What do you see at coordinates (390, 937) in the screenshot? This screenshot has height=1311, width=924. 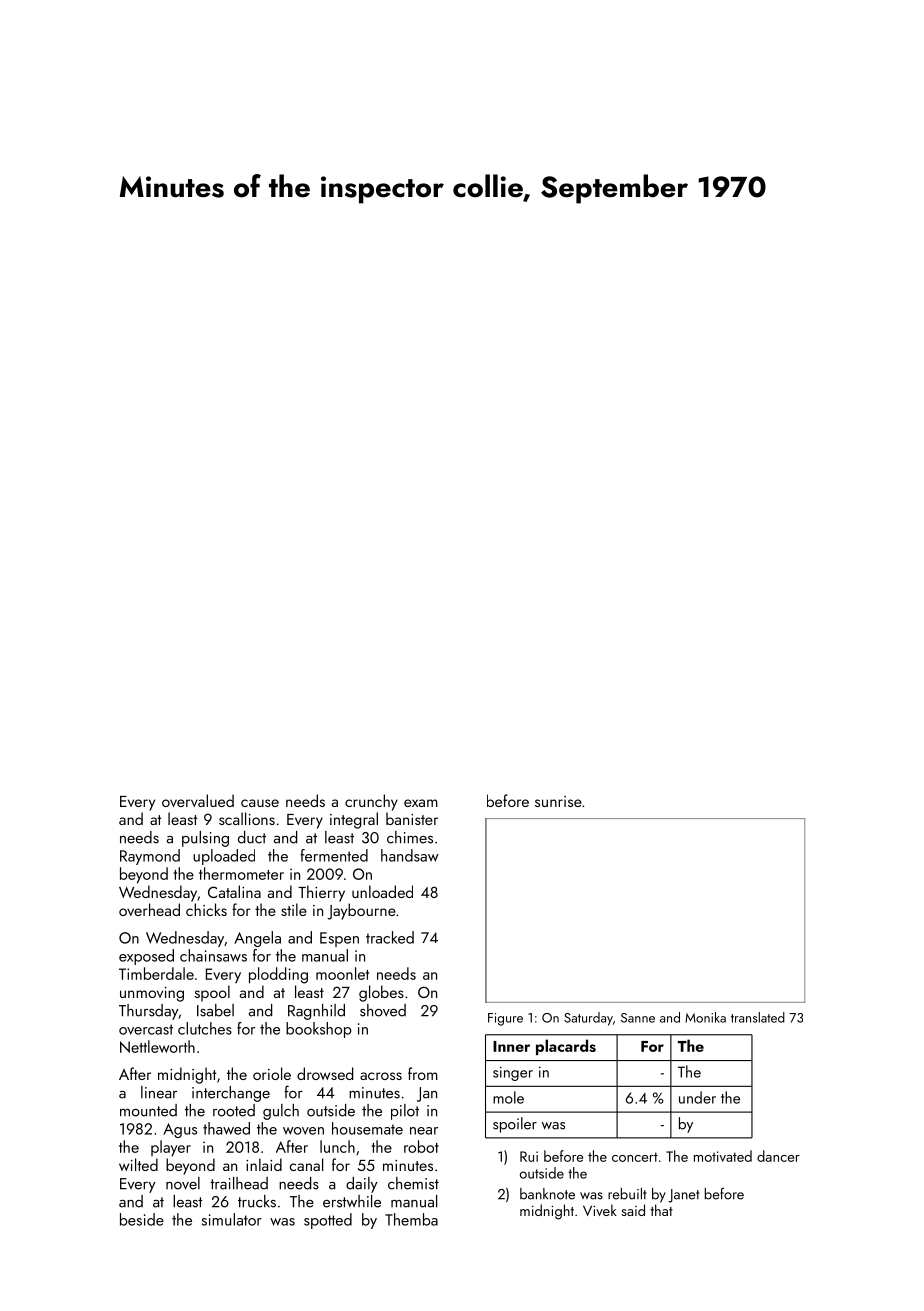 I see `tracked` at bounding box center [390, 937].
